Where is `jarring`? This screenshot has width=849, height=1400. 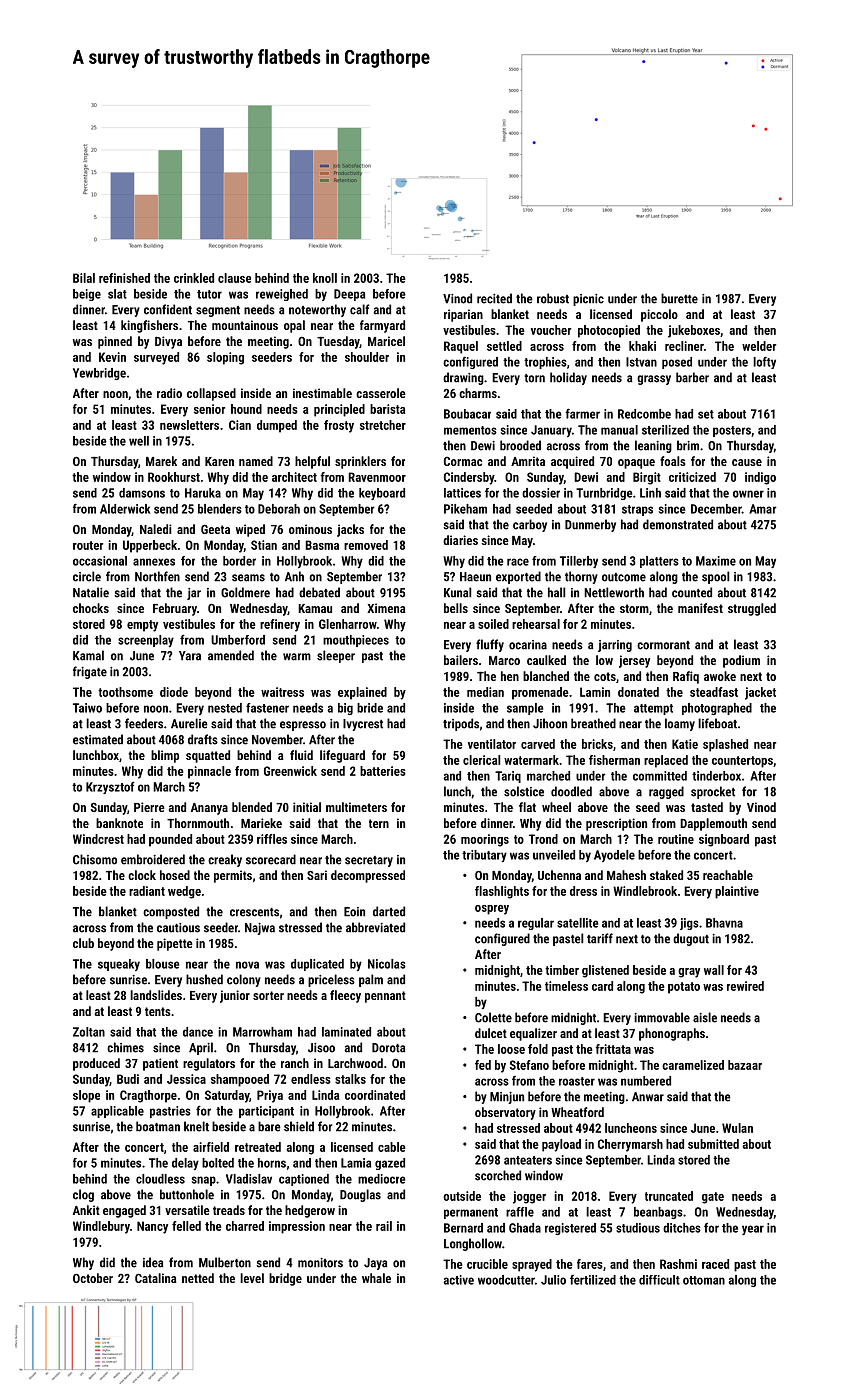
jarring is located at coordinates (615, 646).
